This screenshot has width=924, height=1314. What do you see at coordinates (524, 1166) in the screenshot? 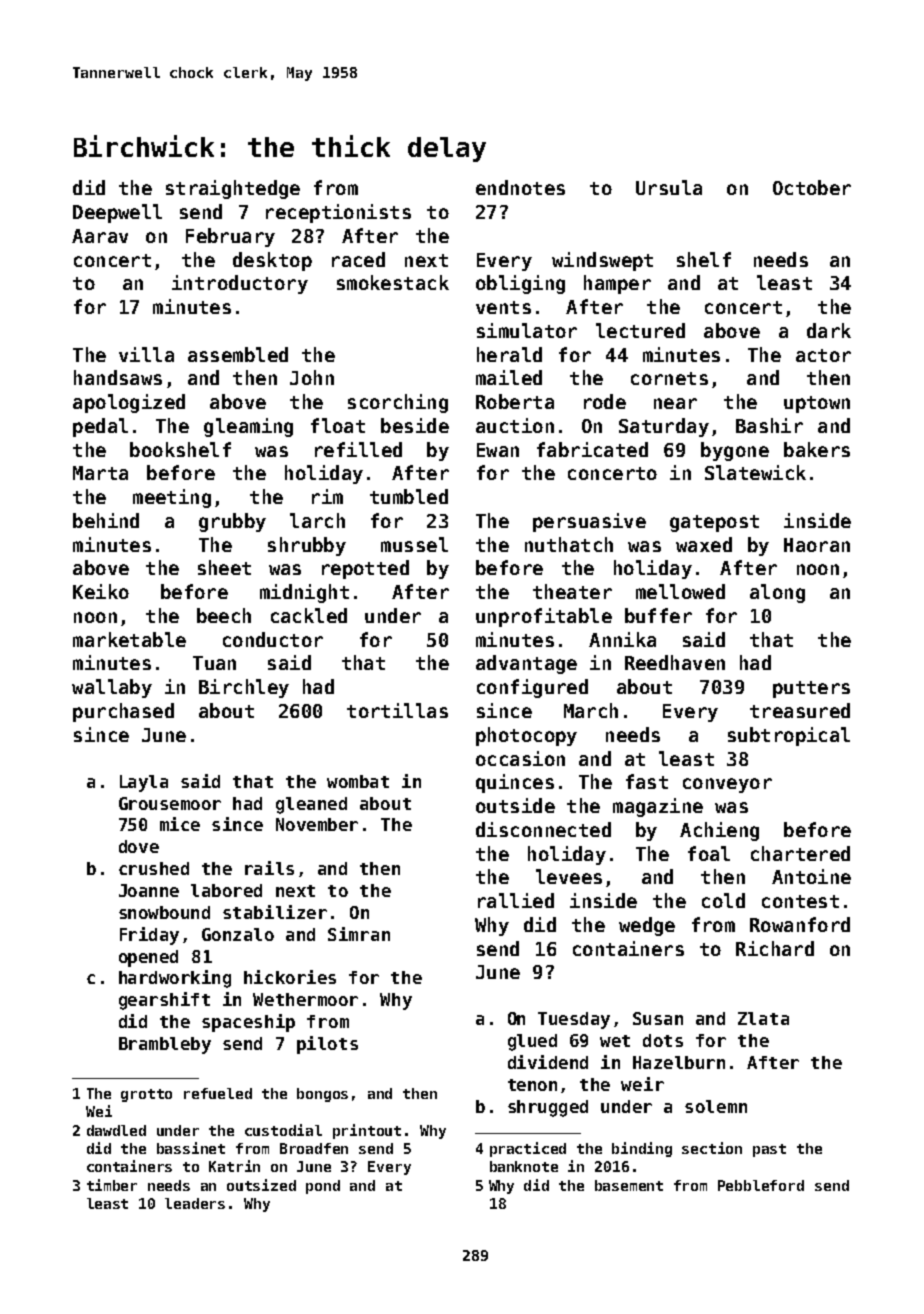
I see `banknote` at bounding box center [524, 1166].
